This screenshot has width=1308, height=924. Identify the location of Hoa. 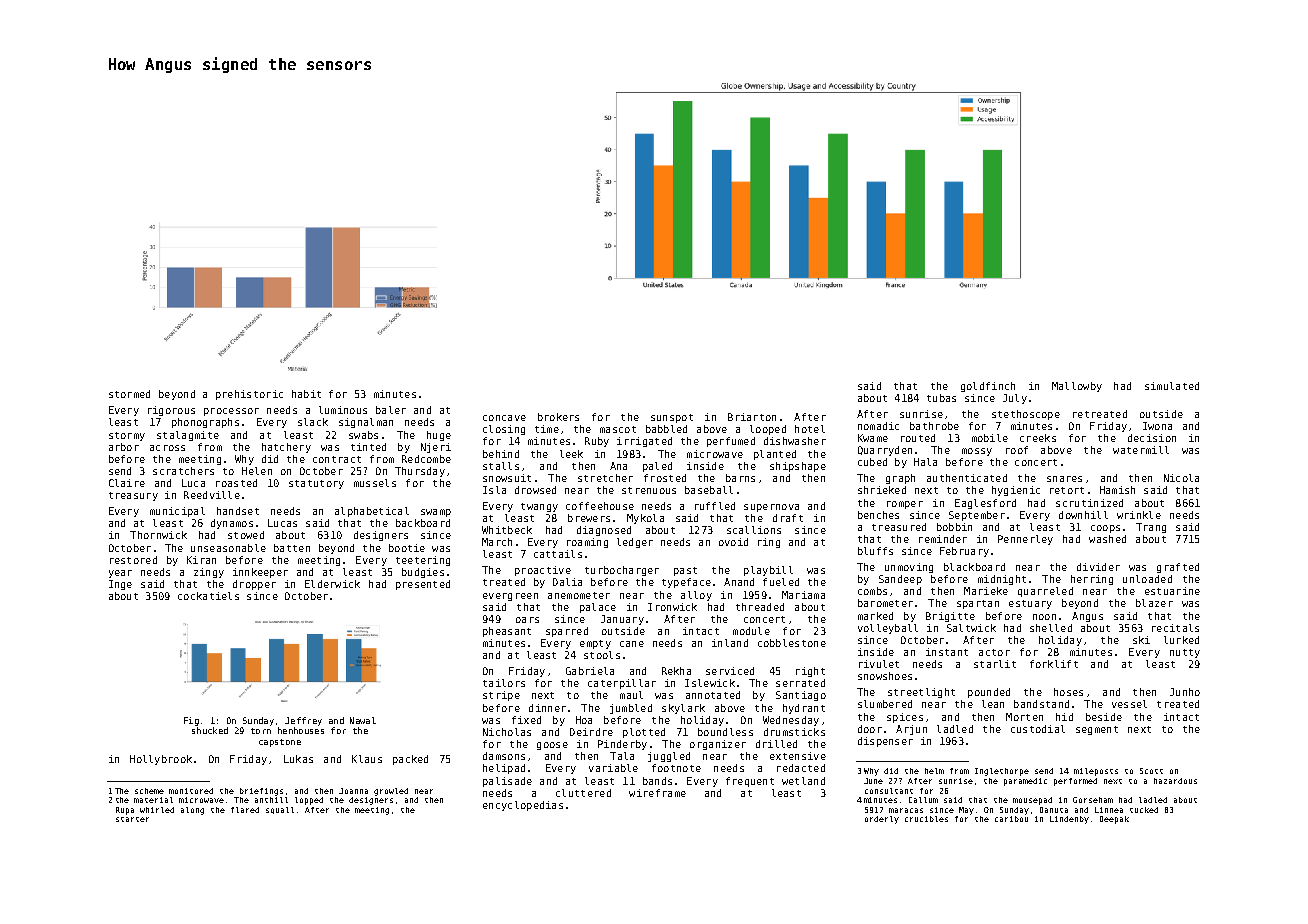
(584, 720).
